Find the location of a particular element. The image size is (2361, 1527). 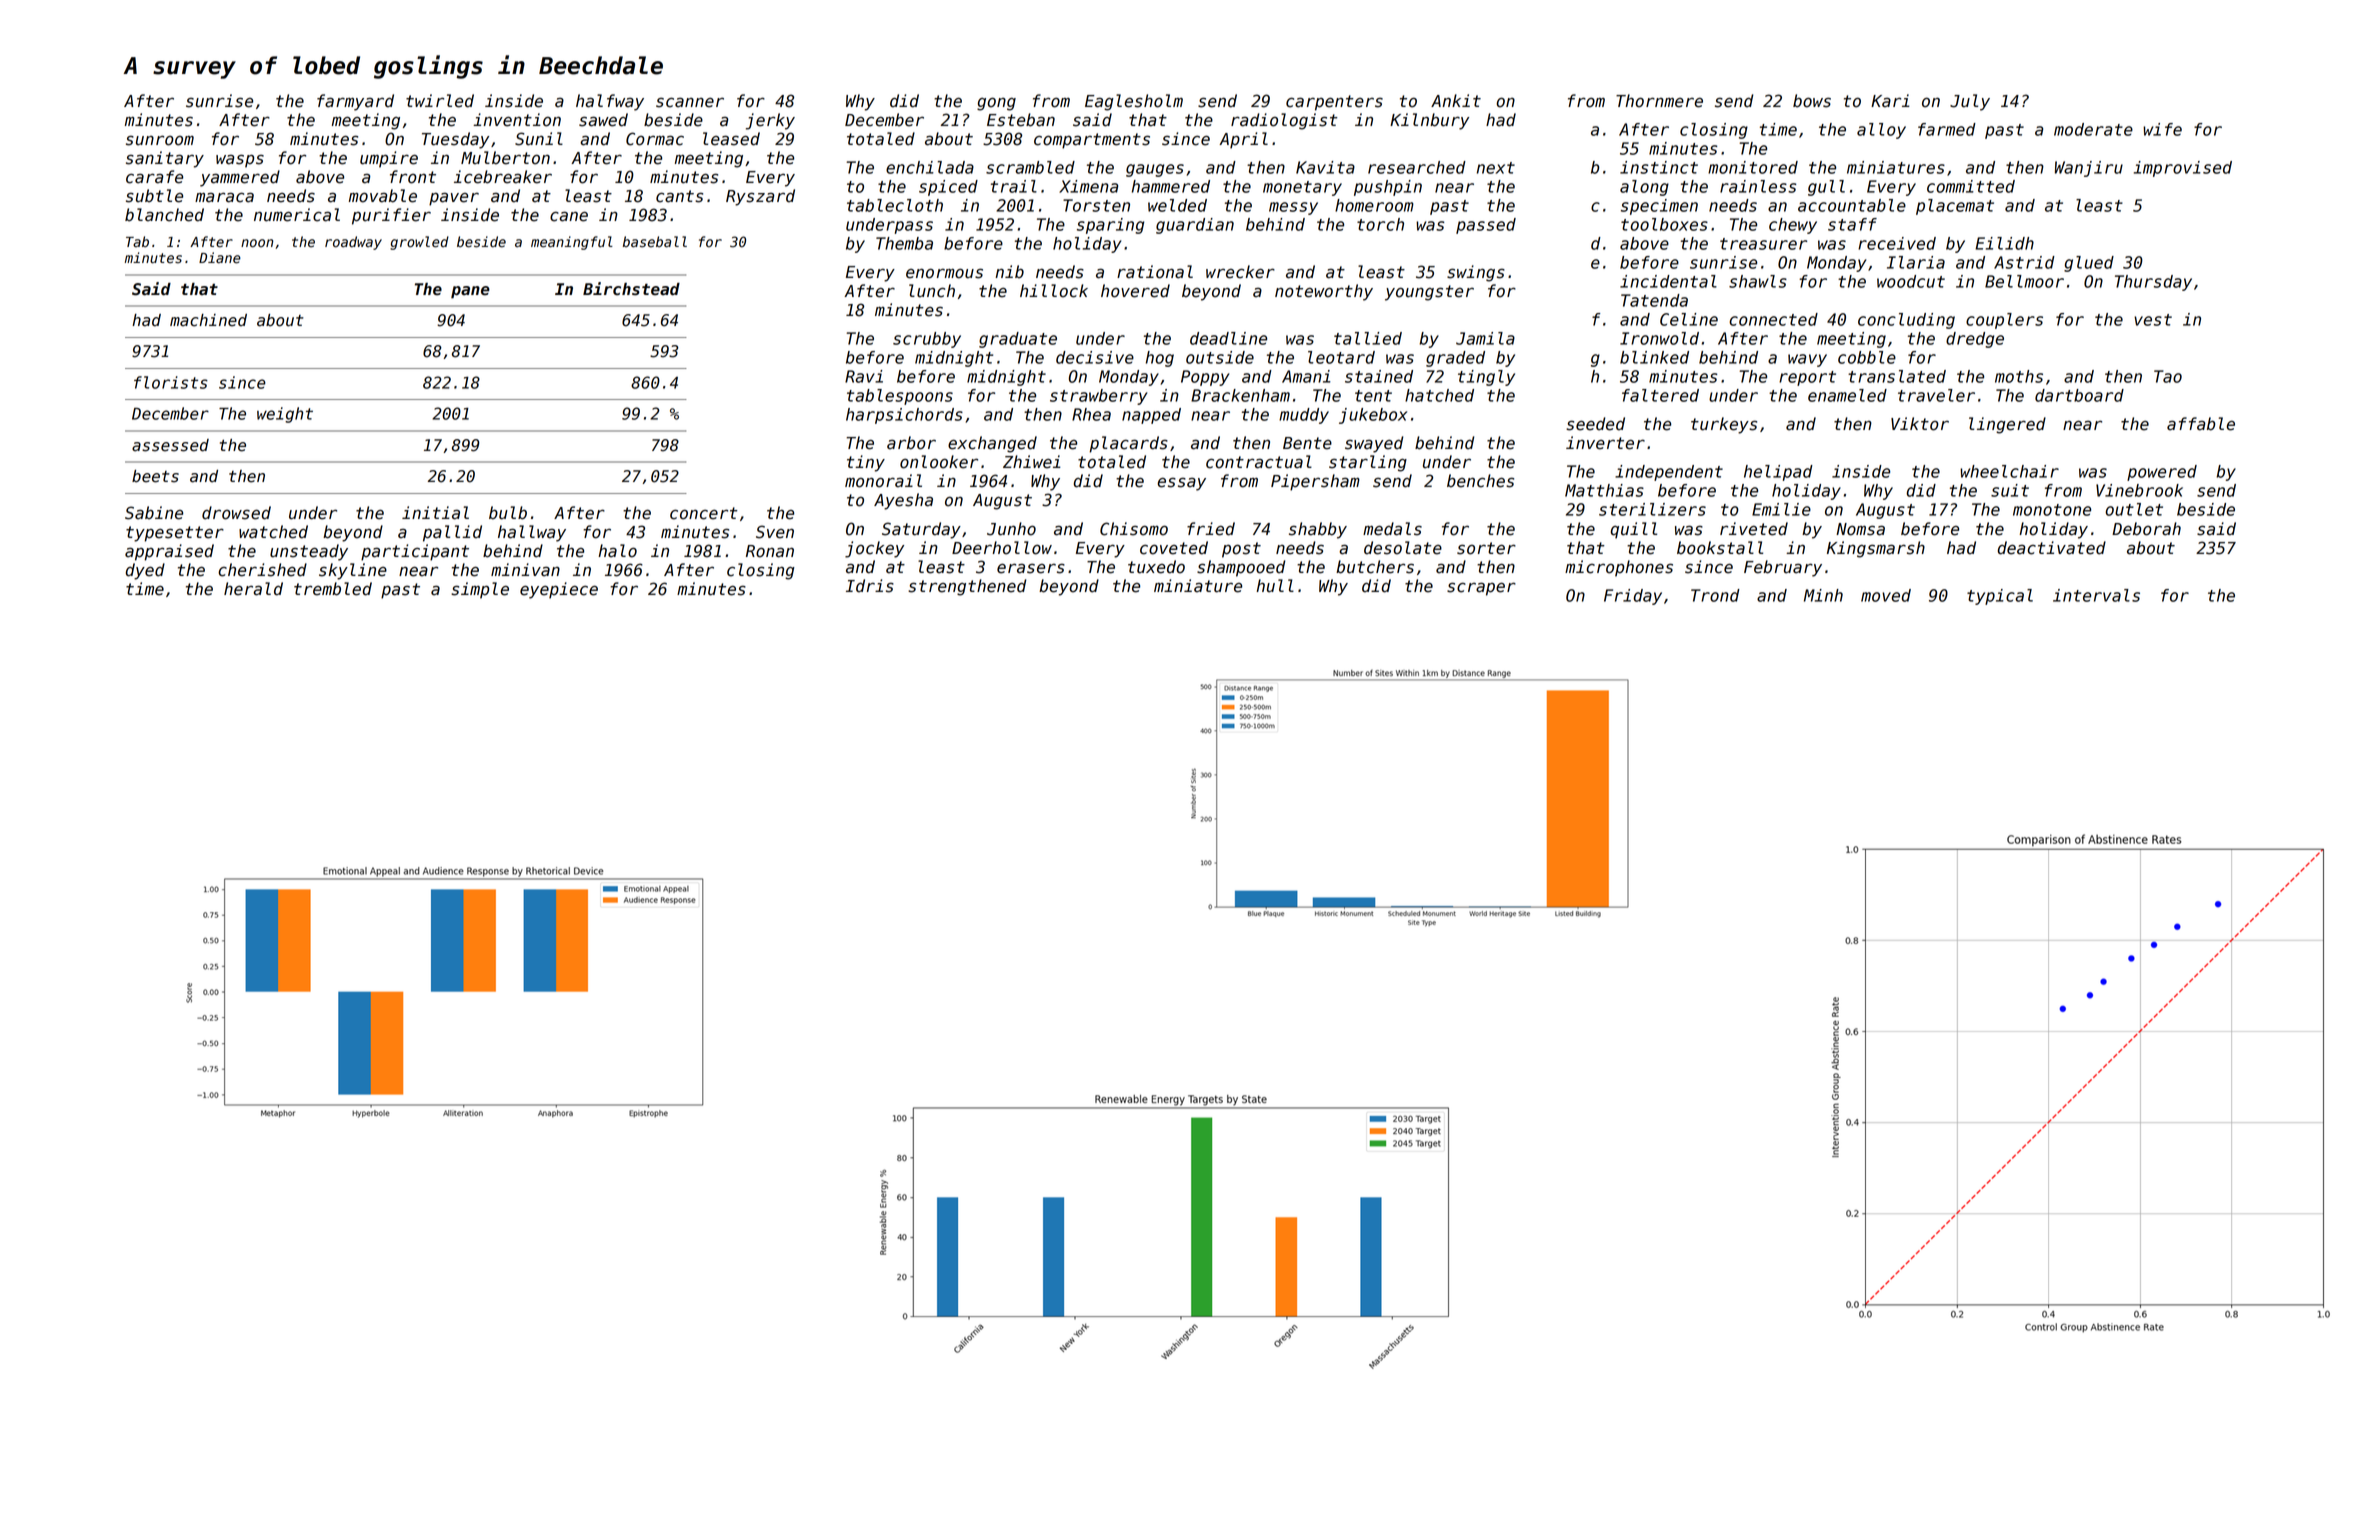

sunroom is located at coordinates (160, 140).
